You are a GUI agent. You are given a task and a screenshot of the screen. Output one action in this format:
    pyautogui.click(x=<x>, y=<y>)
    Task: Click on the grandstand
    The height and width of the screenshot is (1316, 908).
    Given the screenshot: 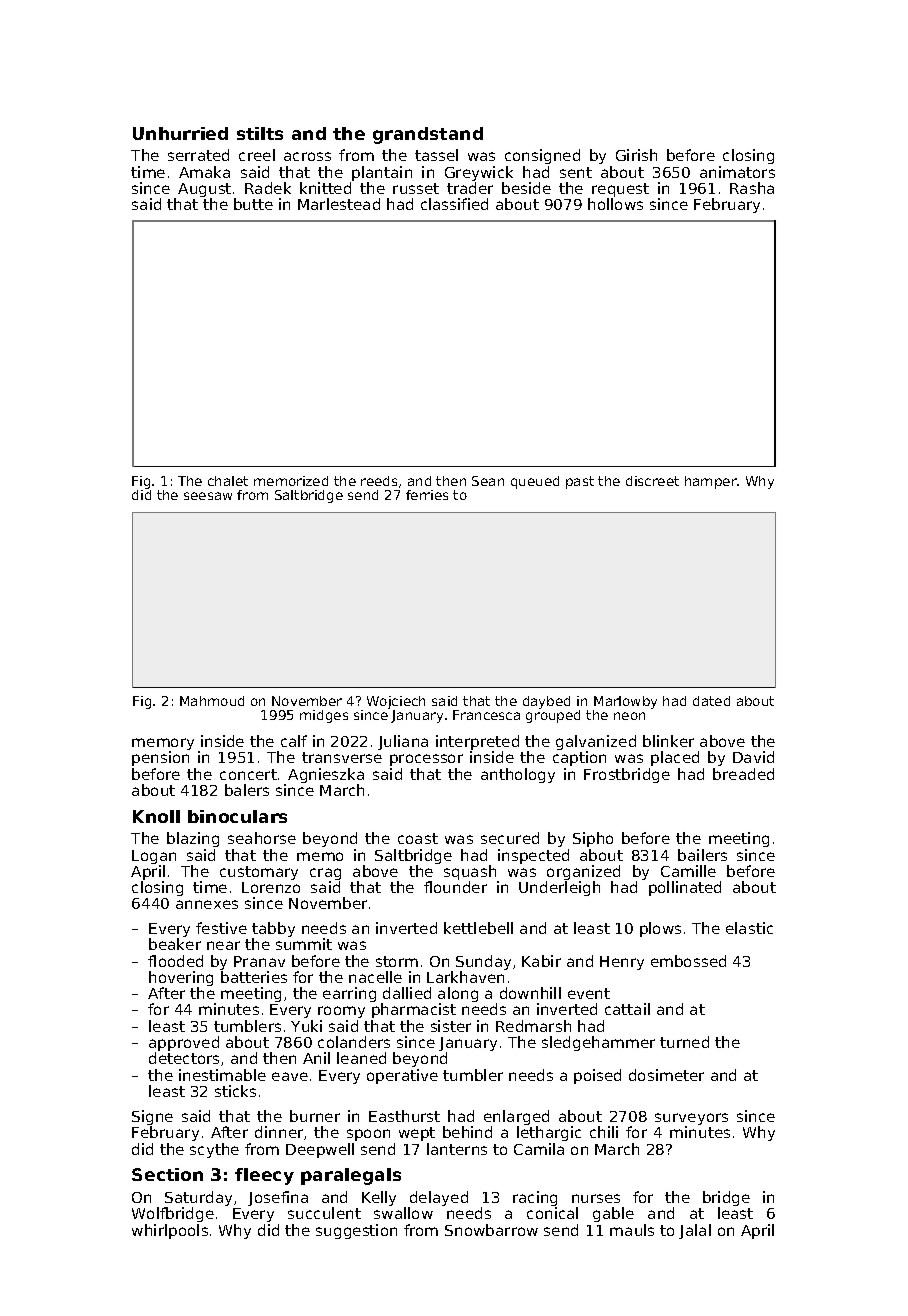 What is the action you would take?
    pyautogui.click(x=428, y=135)
